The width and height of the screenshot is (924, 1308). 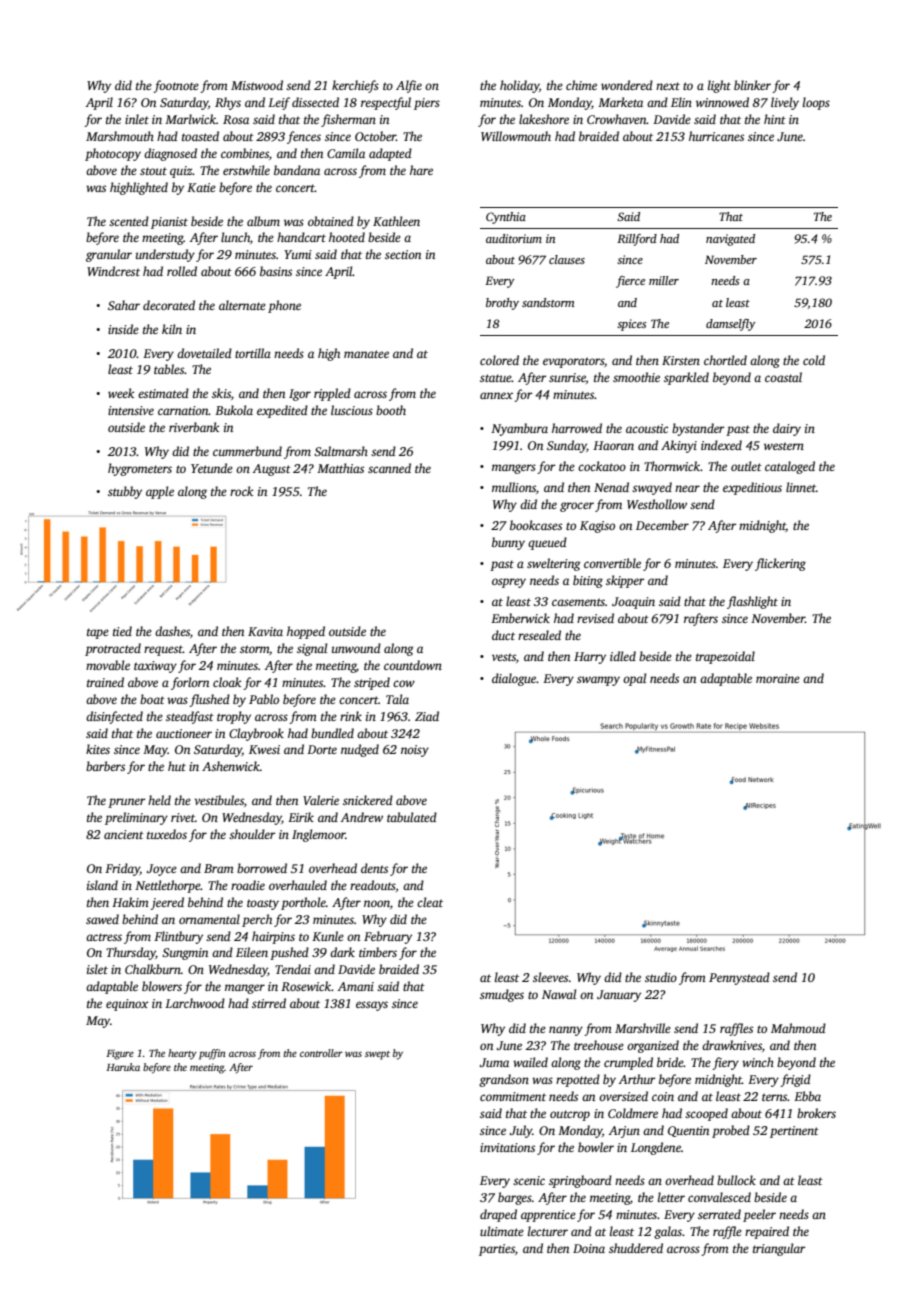 I want to click on manatee, so click(x=366, y=354).
